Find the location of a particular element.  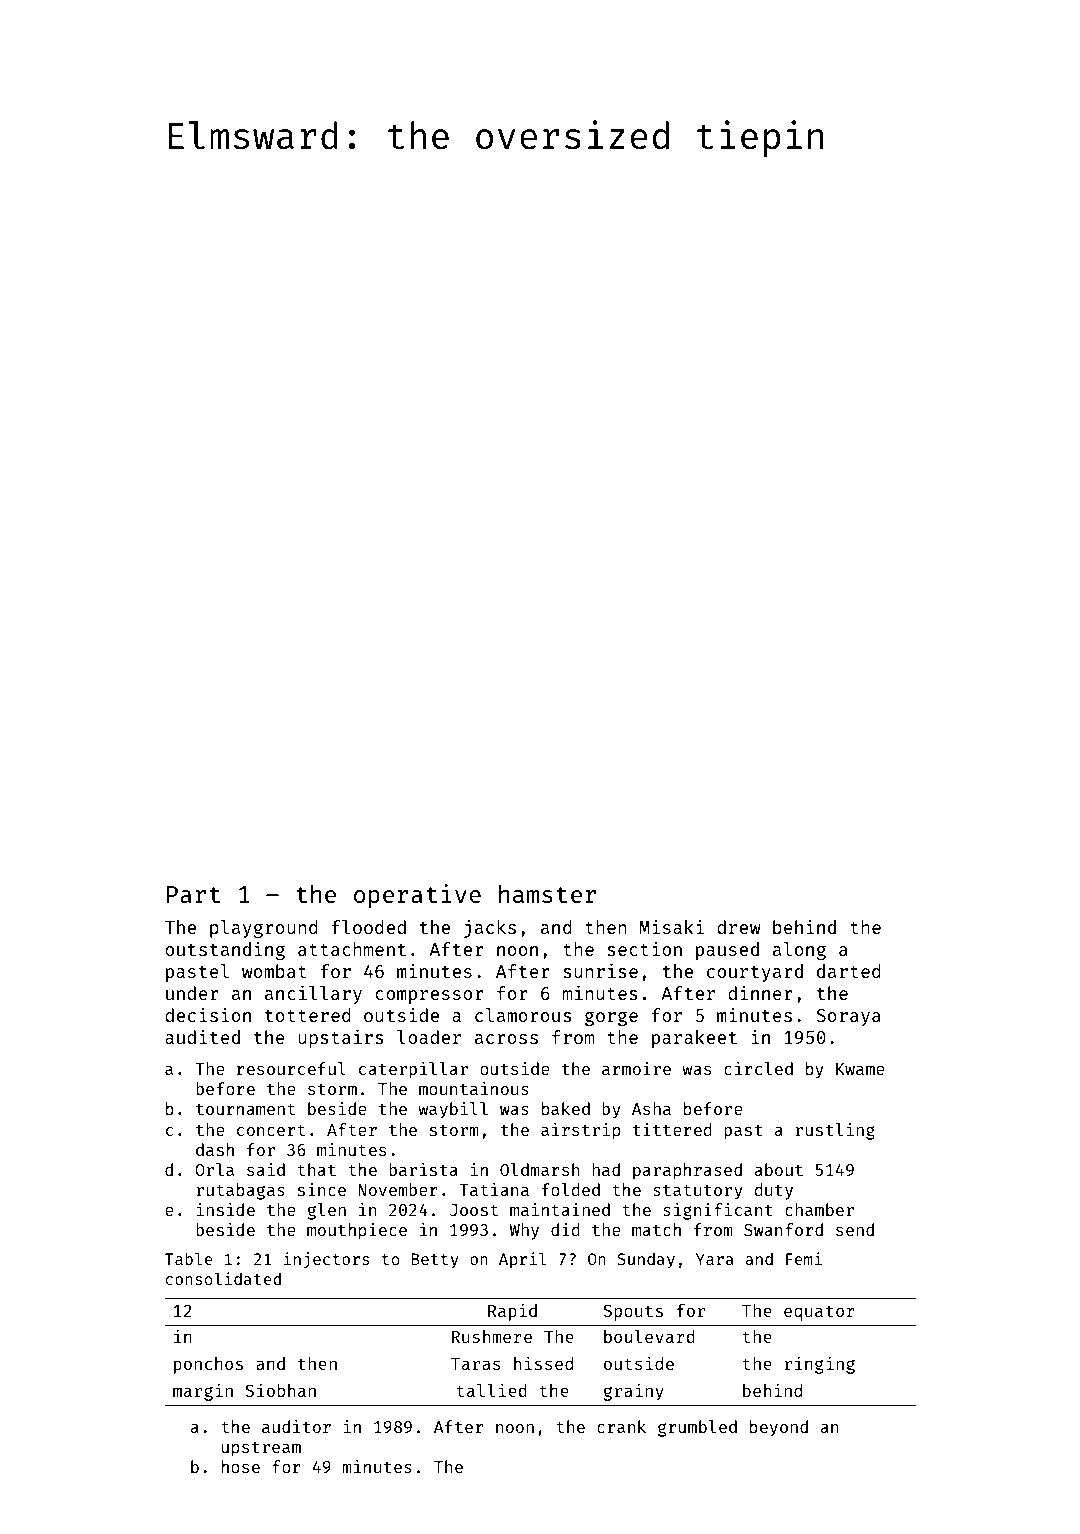

send is located at coordinates (855, 1229).
